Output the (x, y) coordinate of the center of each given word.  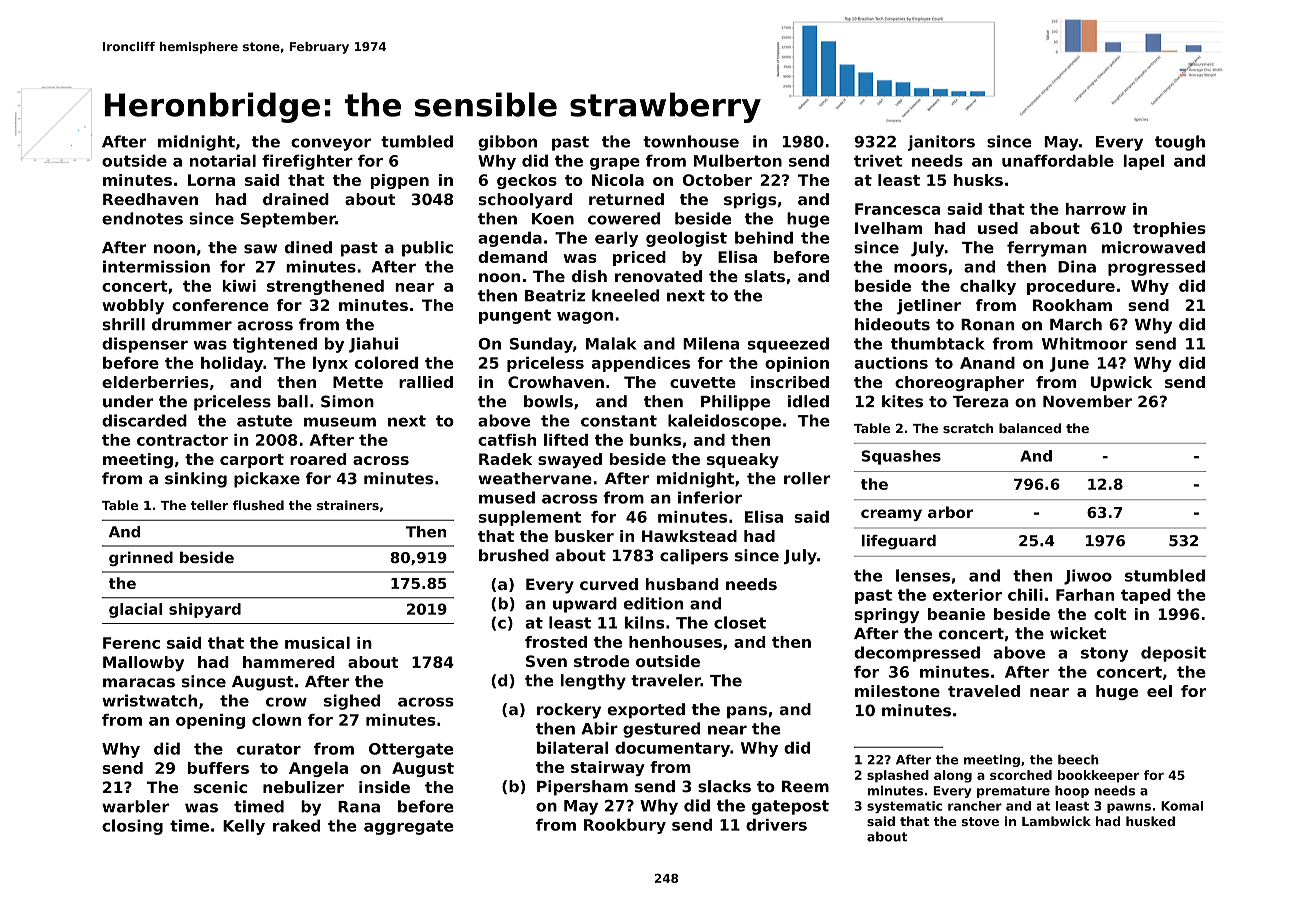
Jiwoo (1088, 577)
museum (340, 422)
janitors (941, 143)
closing (132, 827)
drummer (192, 324)
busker (584, 536)
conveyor (331, 144)
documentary (672, 749)
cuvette (703, 382)
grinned (141, 558)
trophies (1169, 229)
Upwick (1121, 383)
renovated (658, 276)
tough (1180, 143)
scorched (1021, 775)
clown (276, 719)
